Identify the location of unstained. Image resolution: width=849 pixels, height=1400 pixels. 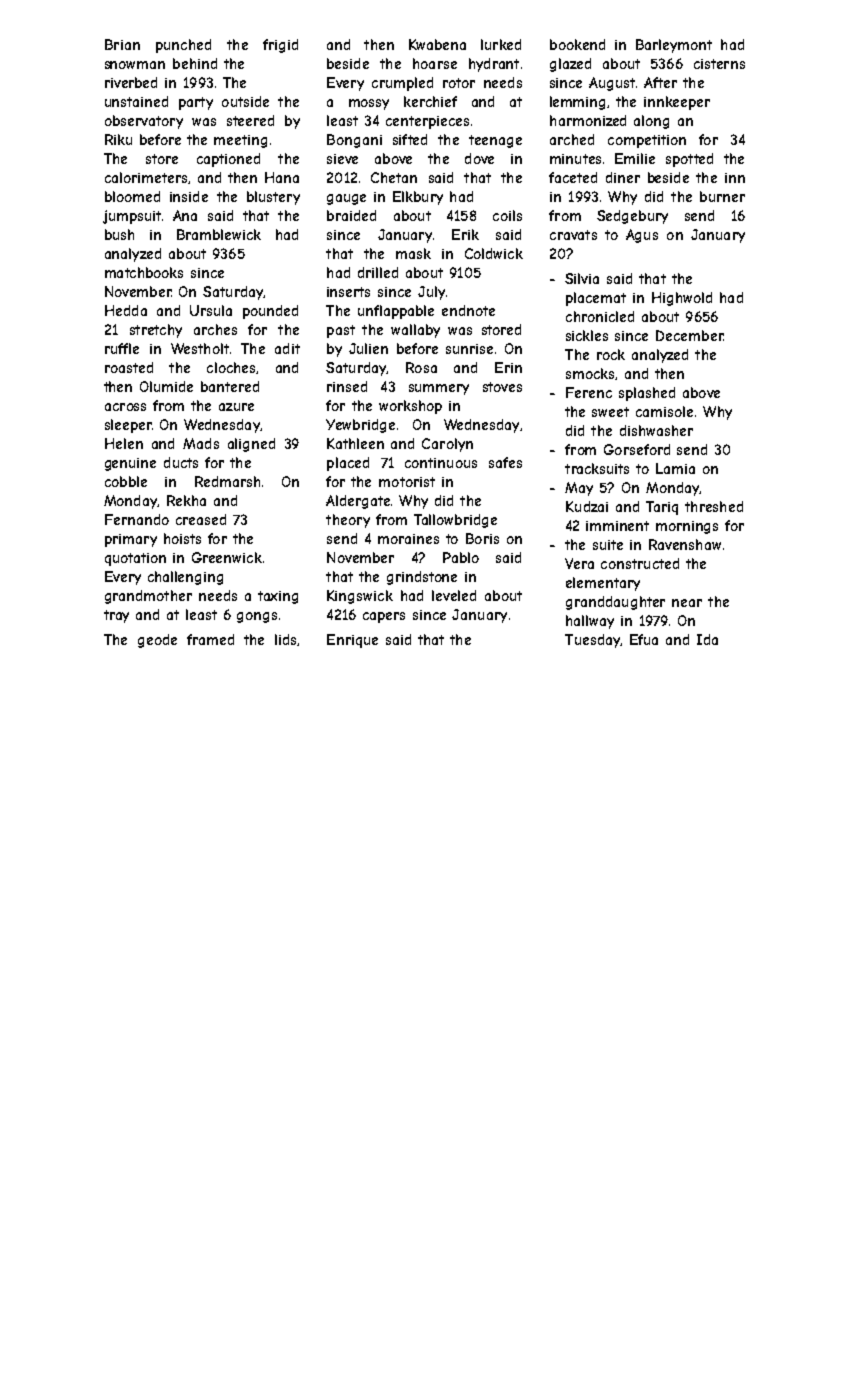
(136, 101).
